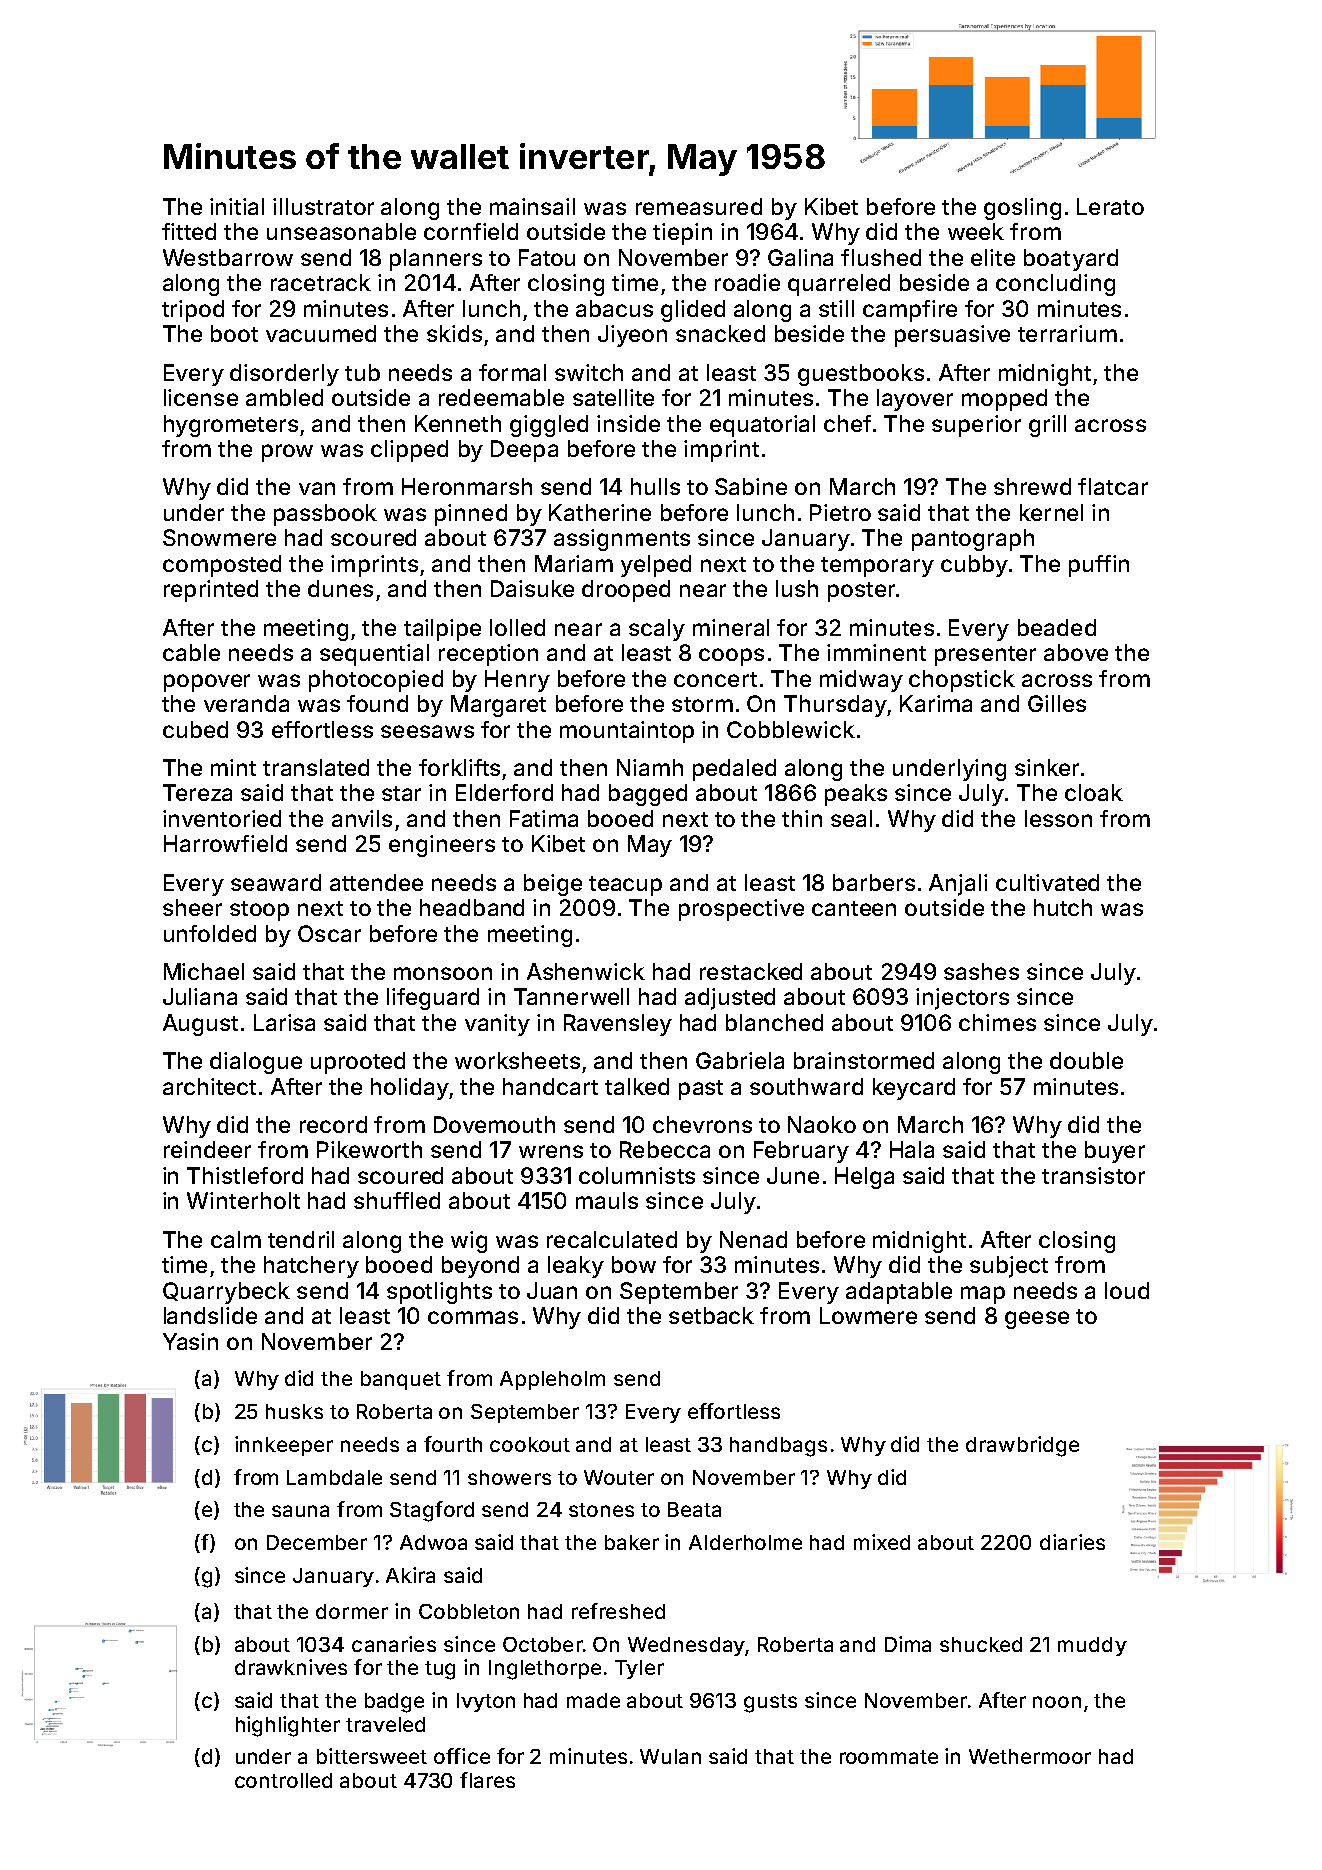 Image resolution: width=1322 pixels, height=1870 pixels. I want to click on adaptable, so click(899, 1293).
